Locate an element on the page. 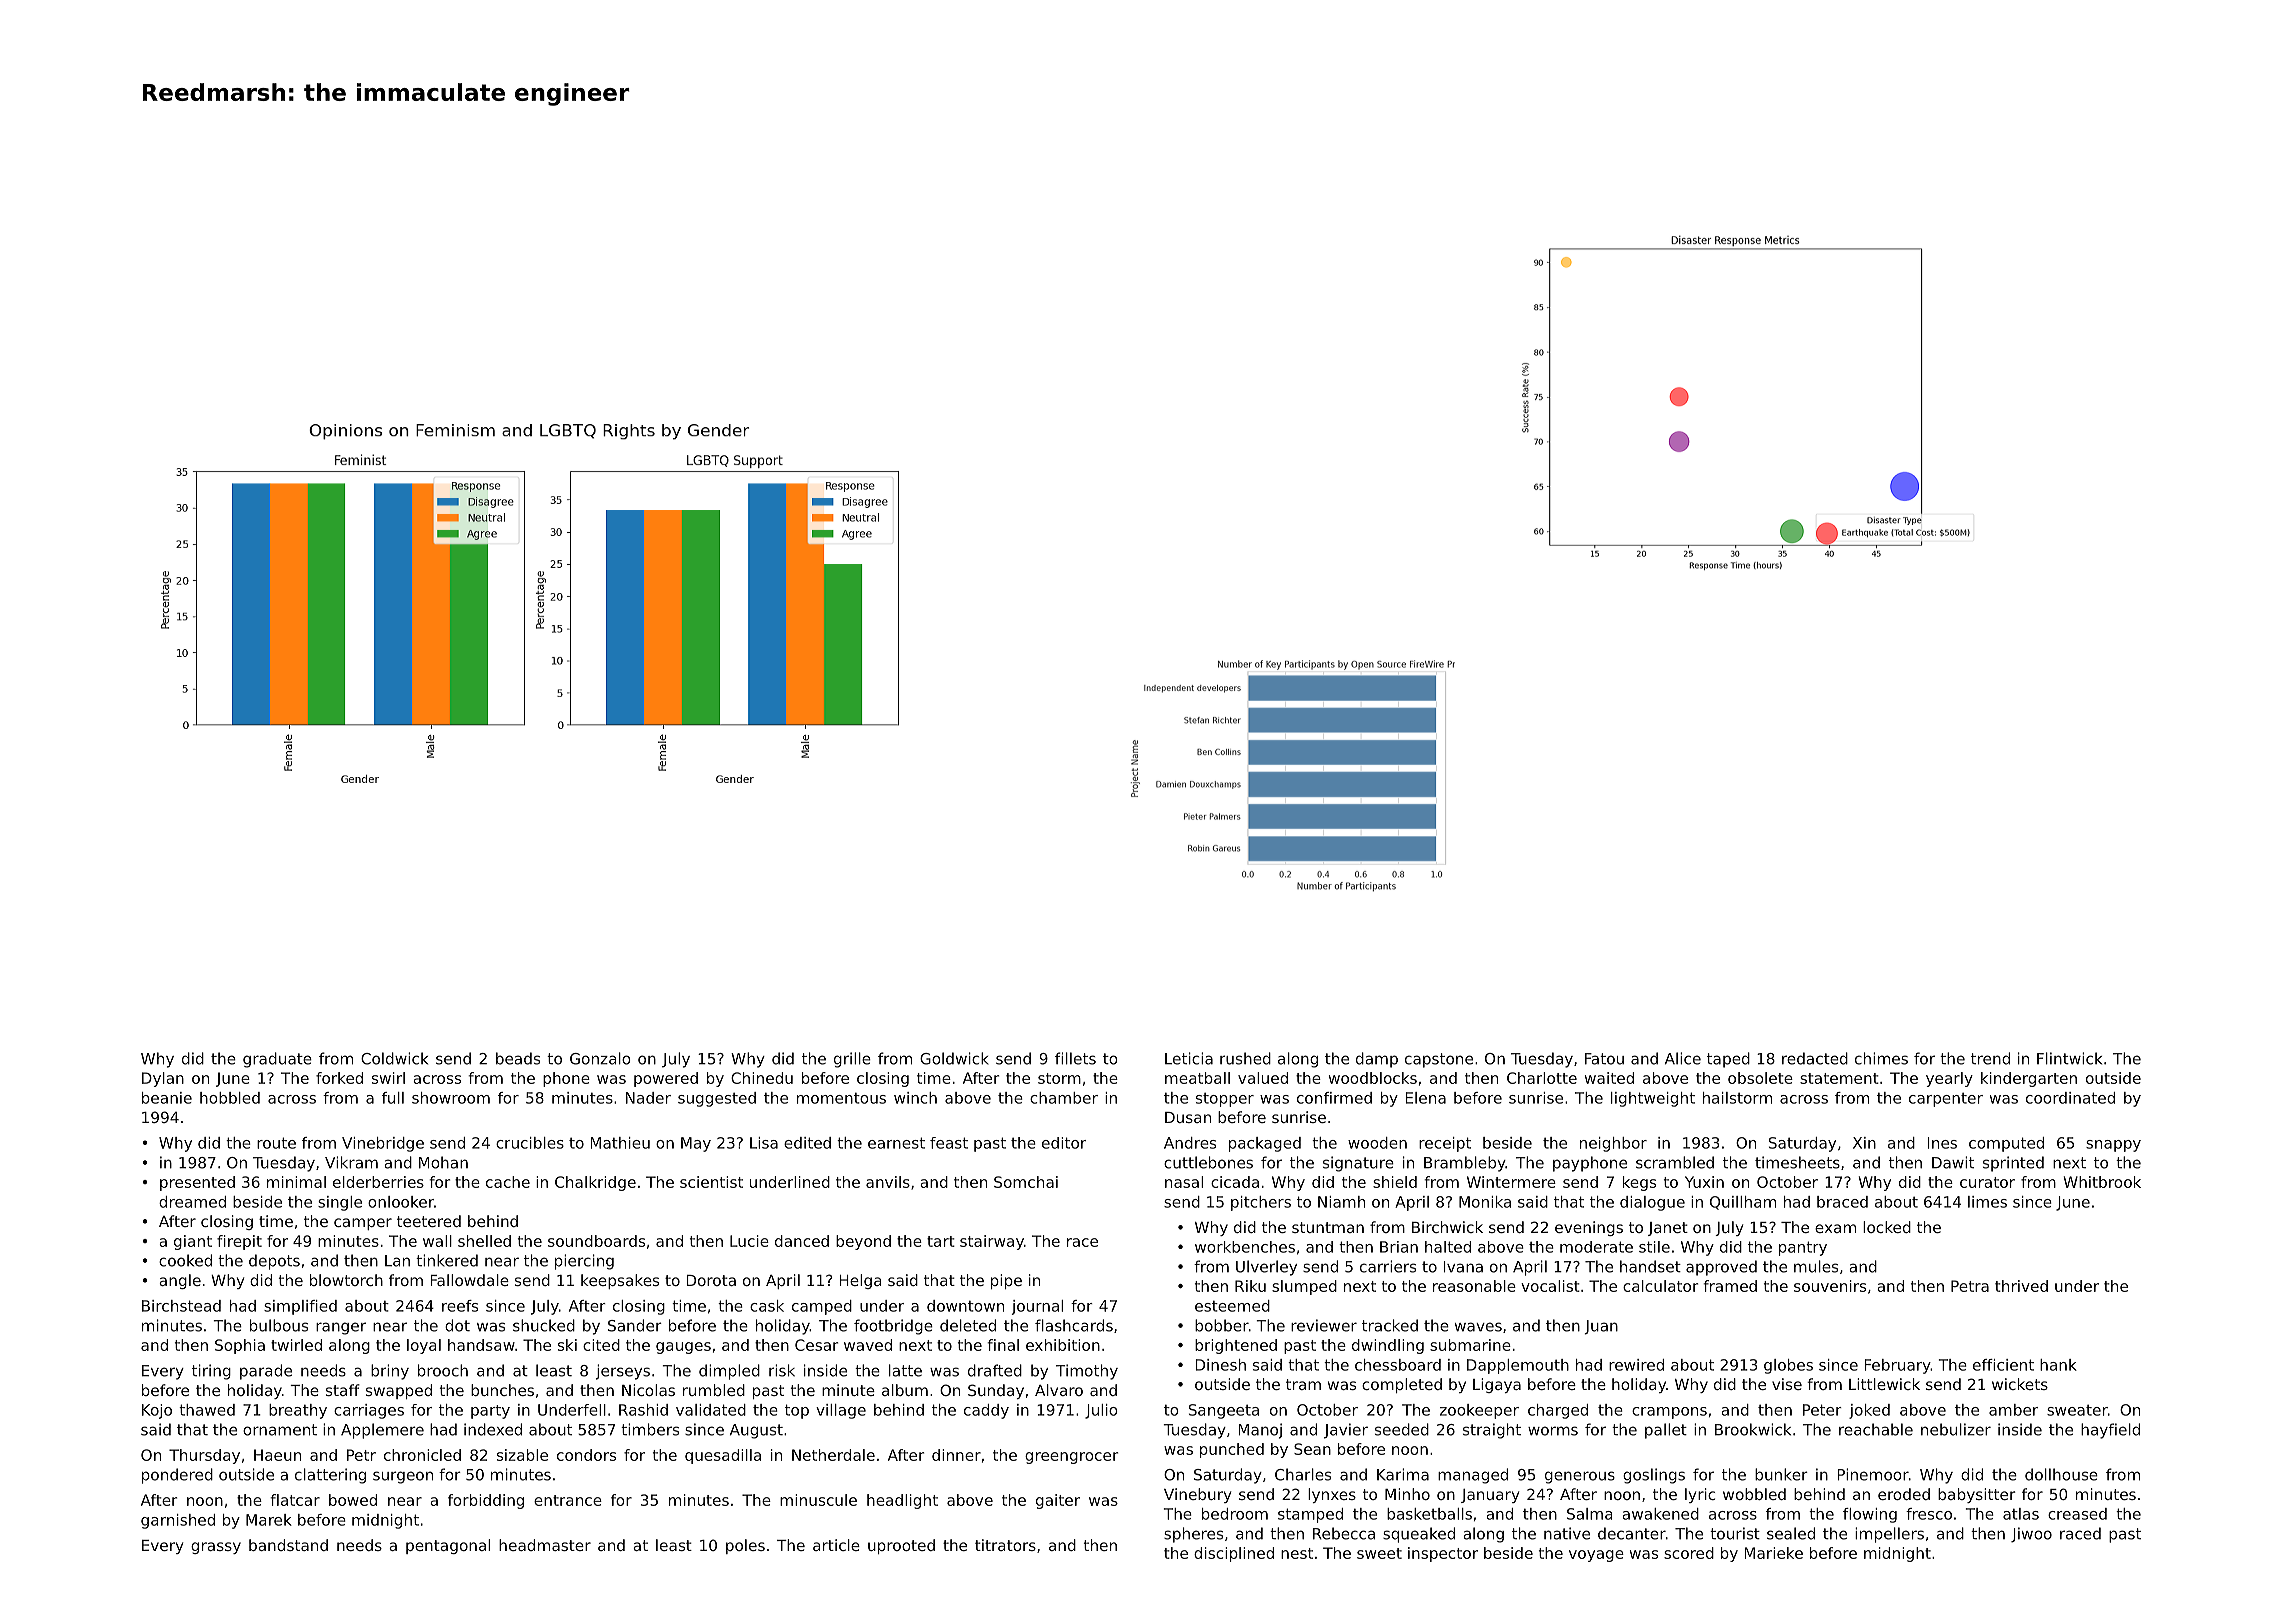  Riku is located at coordinates (1250, 1286).
